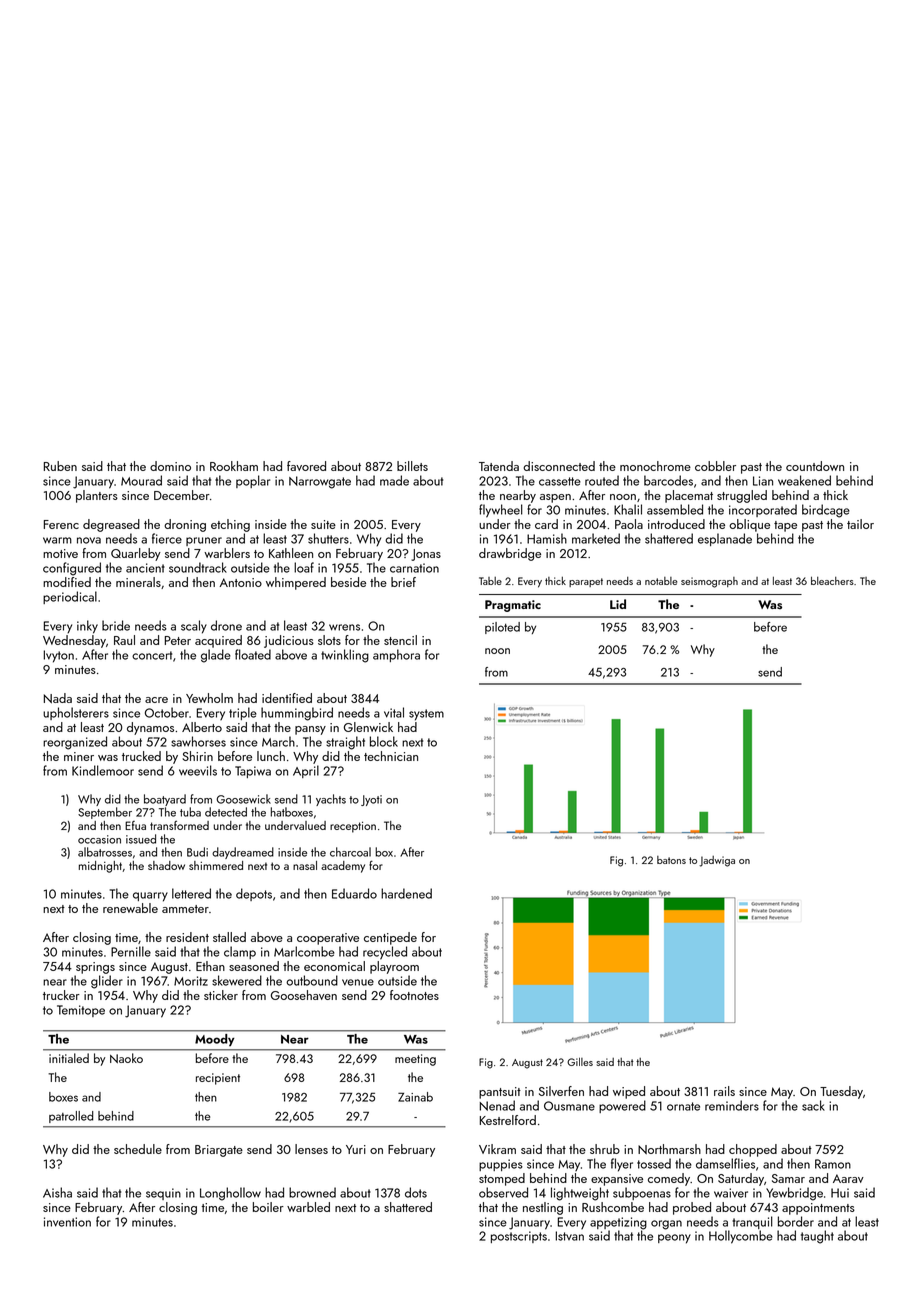 The height and width of the image is (1308, 924). Describe the element at coordinates (519, 1237) in the image. I see `postscripts` at that location.
